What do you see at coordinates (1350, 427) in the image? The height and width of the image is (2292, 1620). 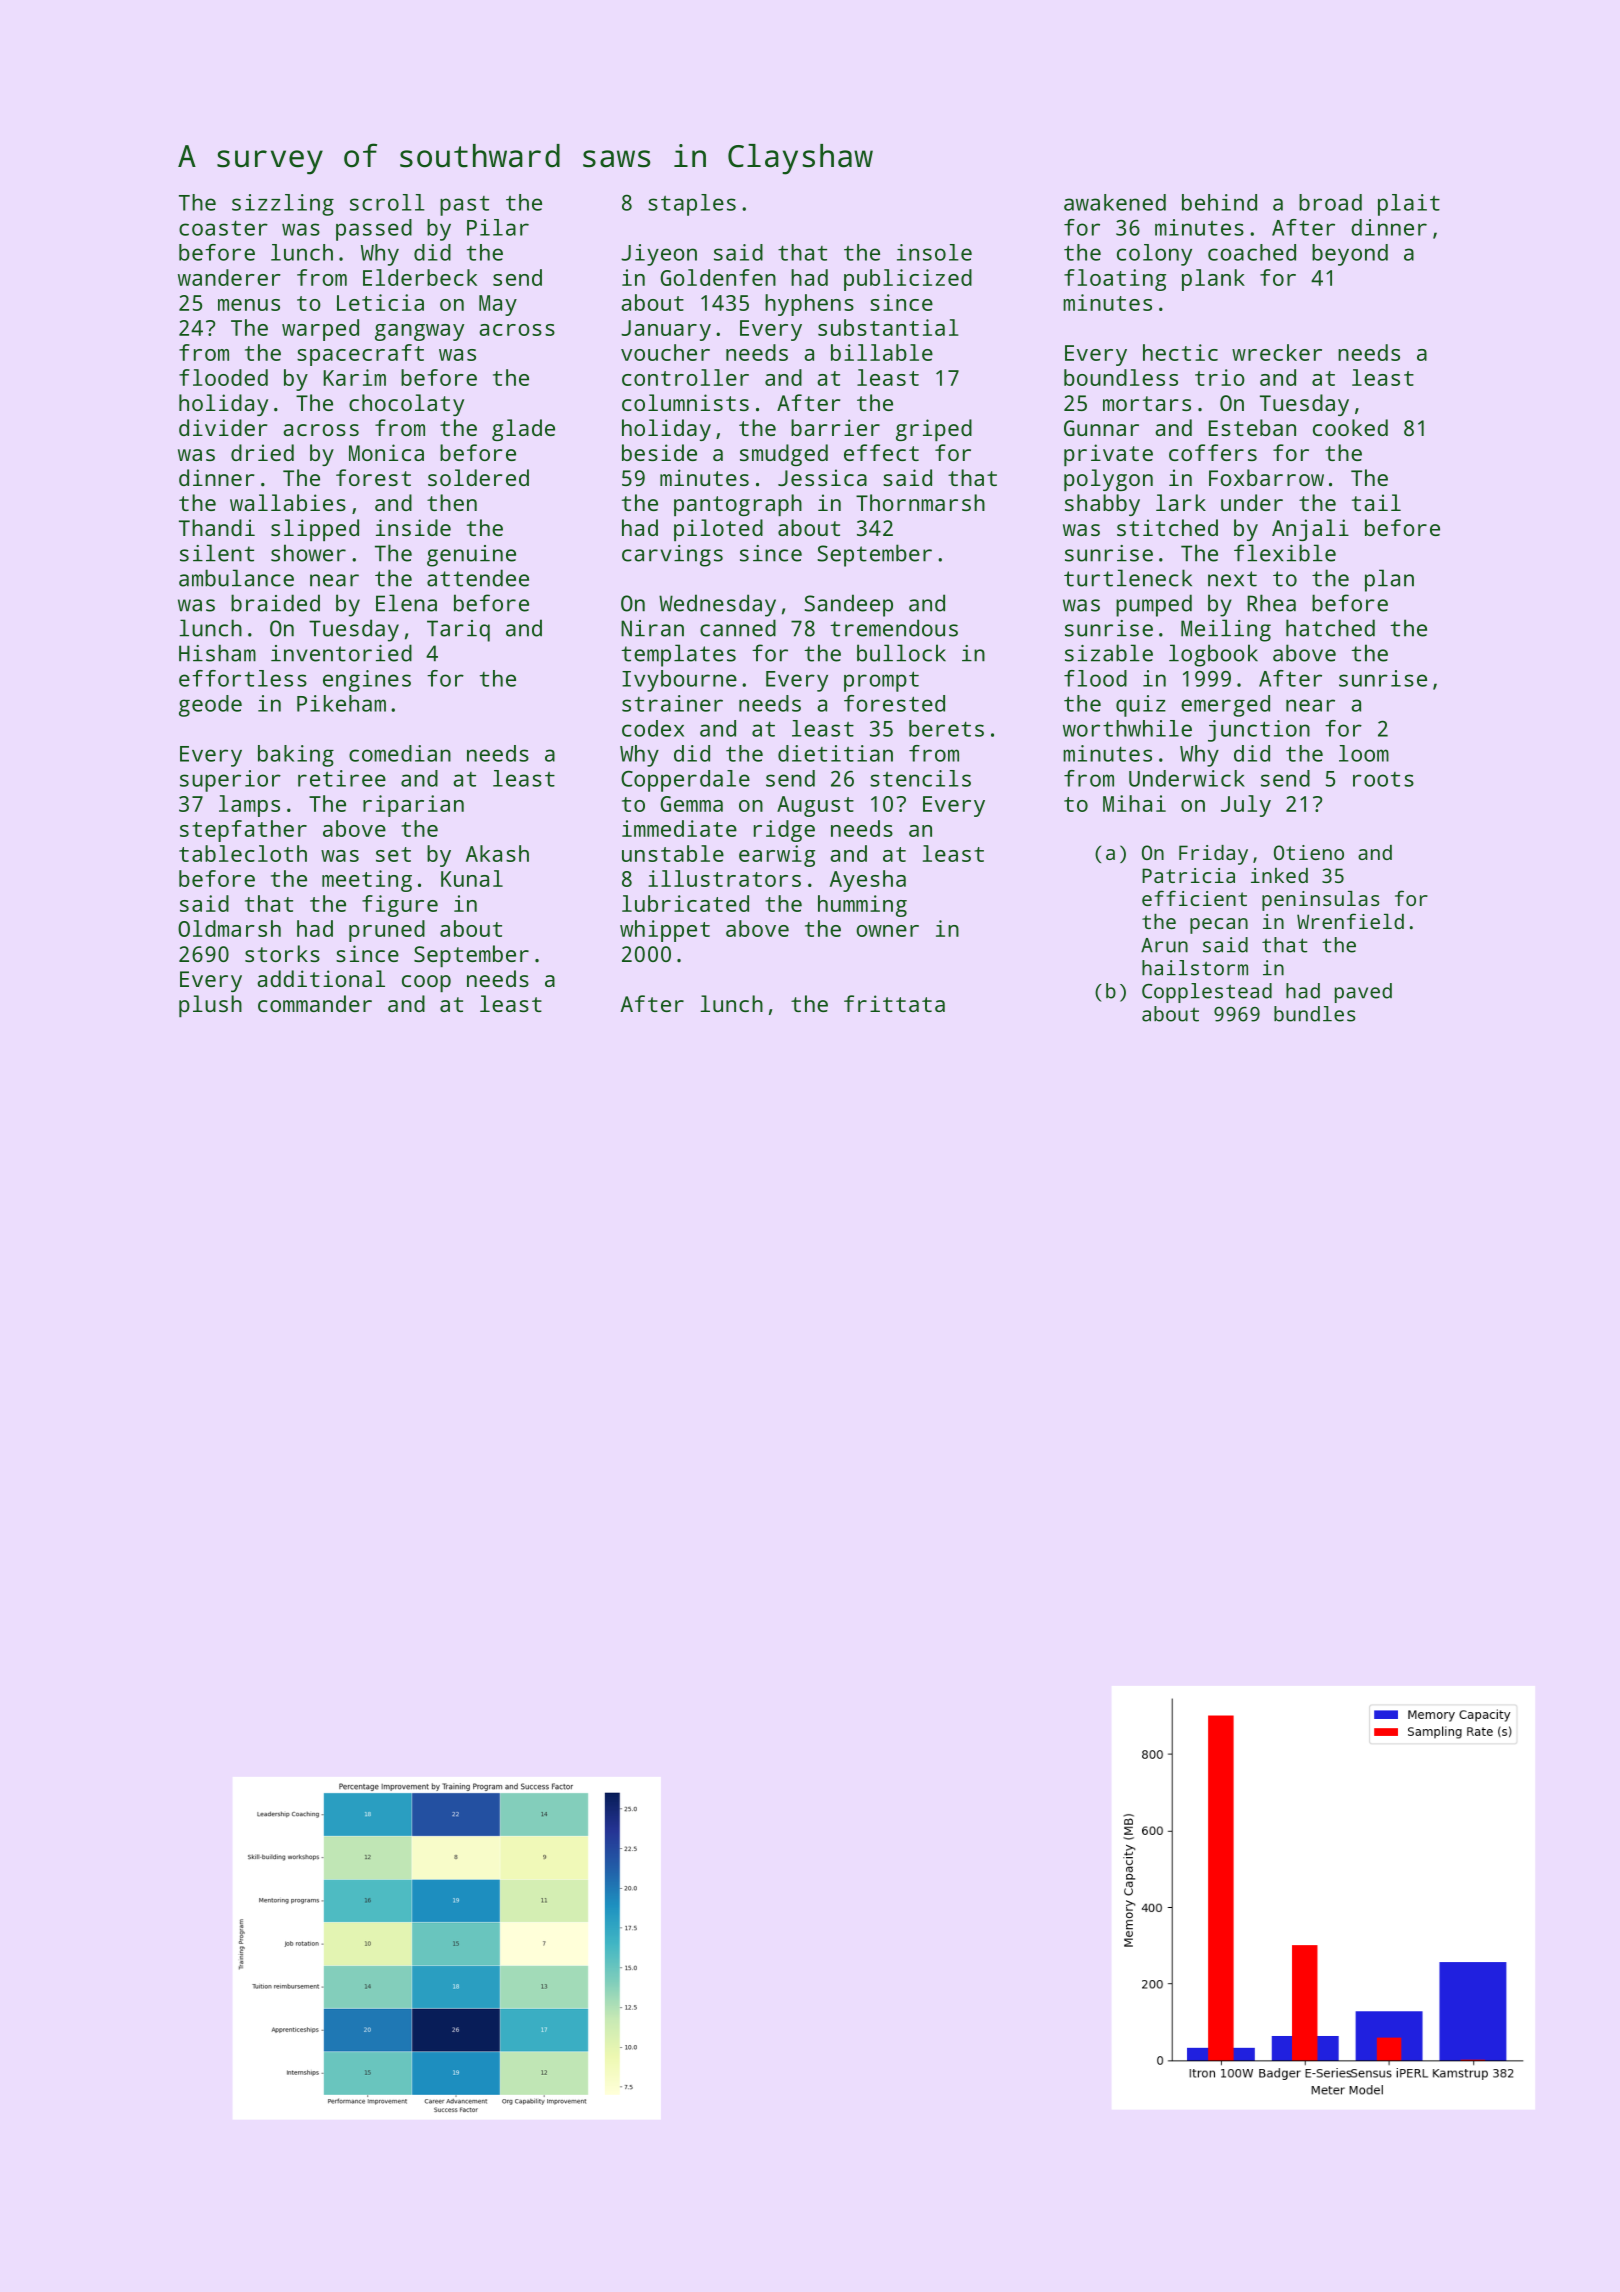 I see `cooked` at bounding box center [1350, 427].
